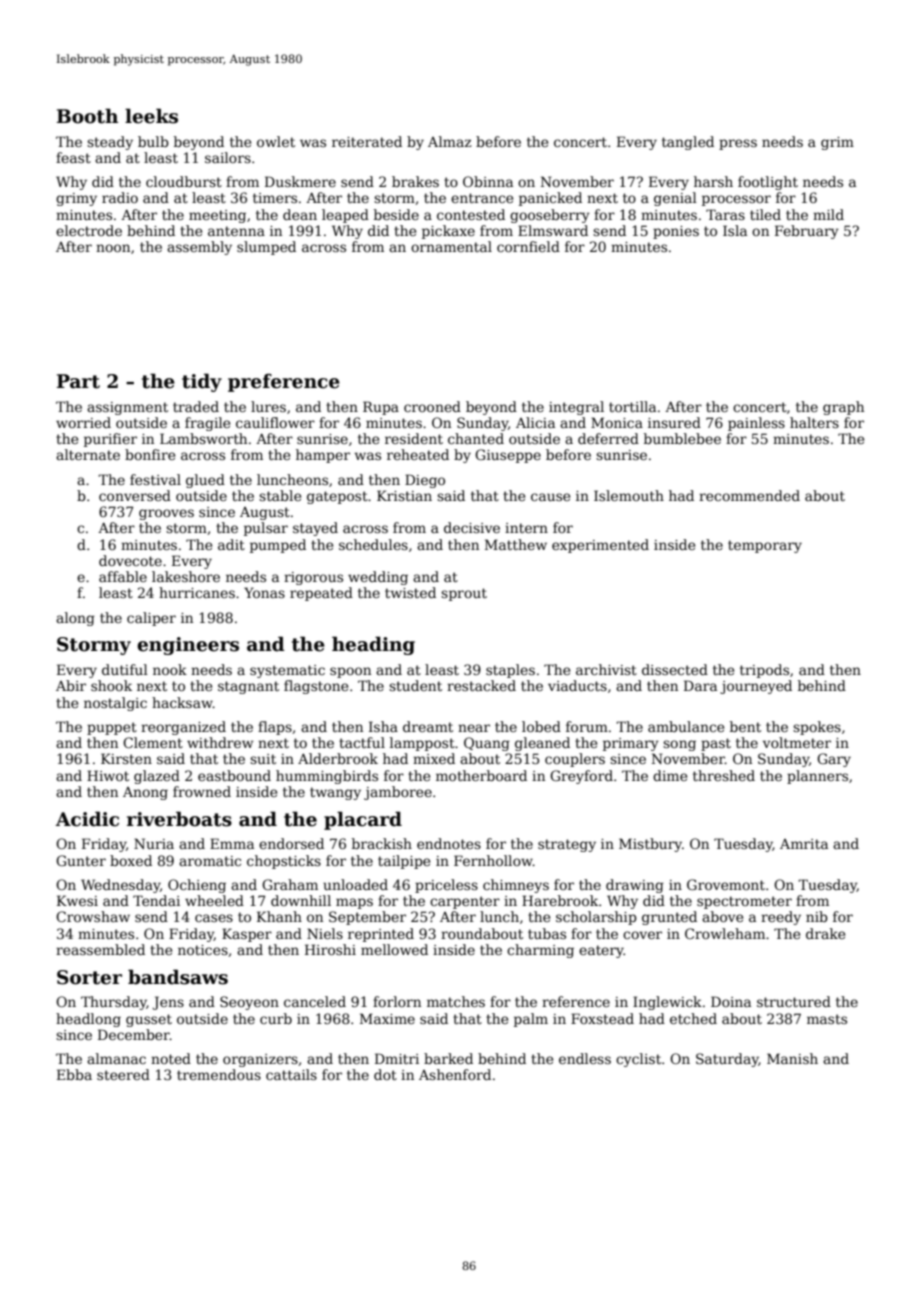 This page has height=1308, width=924. I want to click on chanted, so click(476, 438).
